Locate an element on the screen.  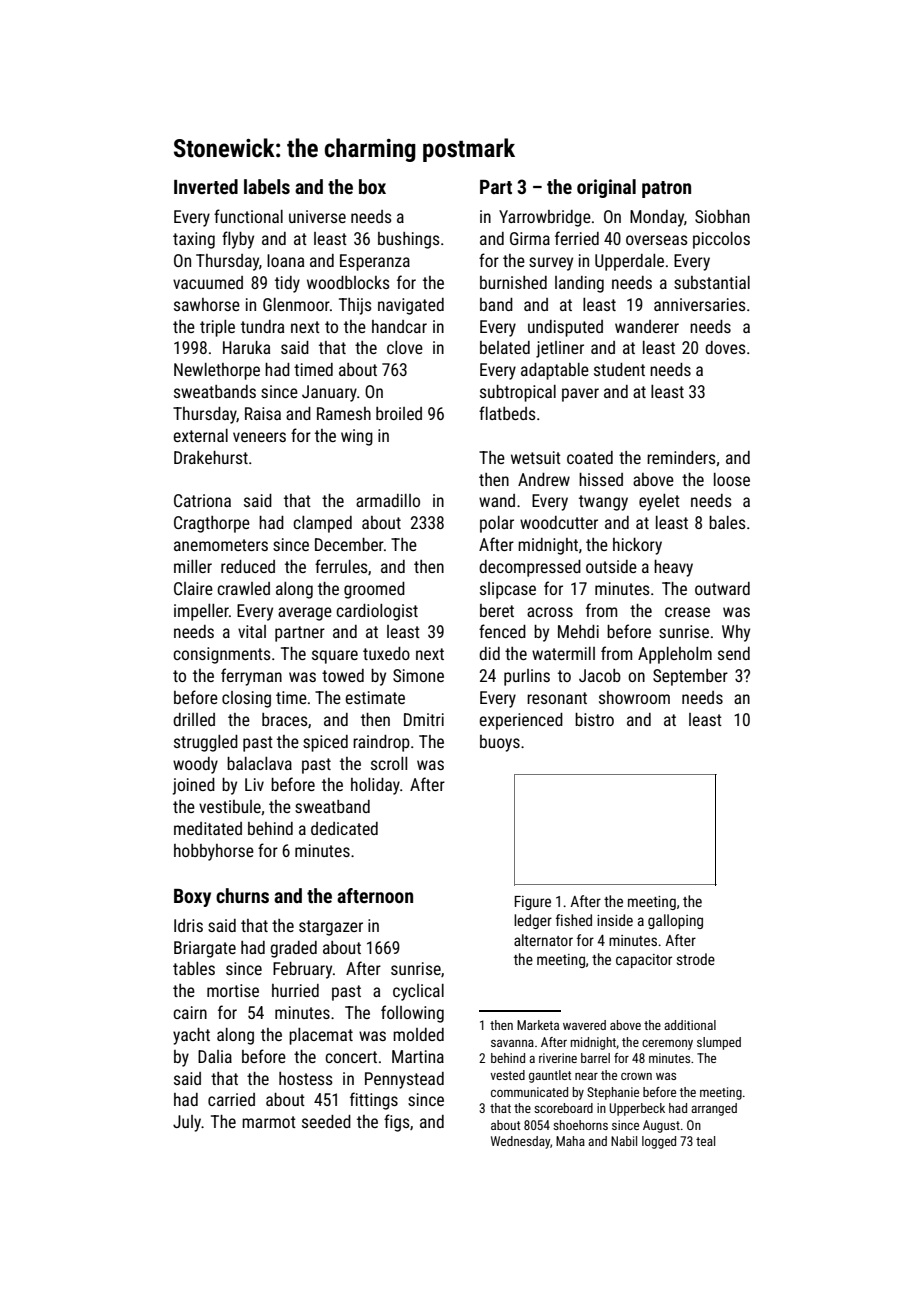
universe is located at coordinates (317, 216).
